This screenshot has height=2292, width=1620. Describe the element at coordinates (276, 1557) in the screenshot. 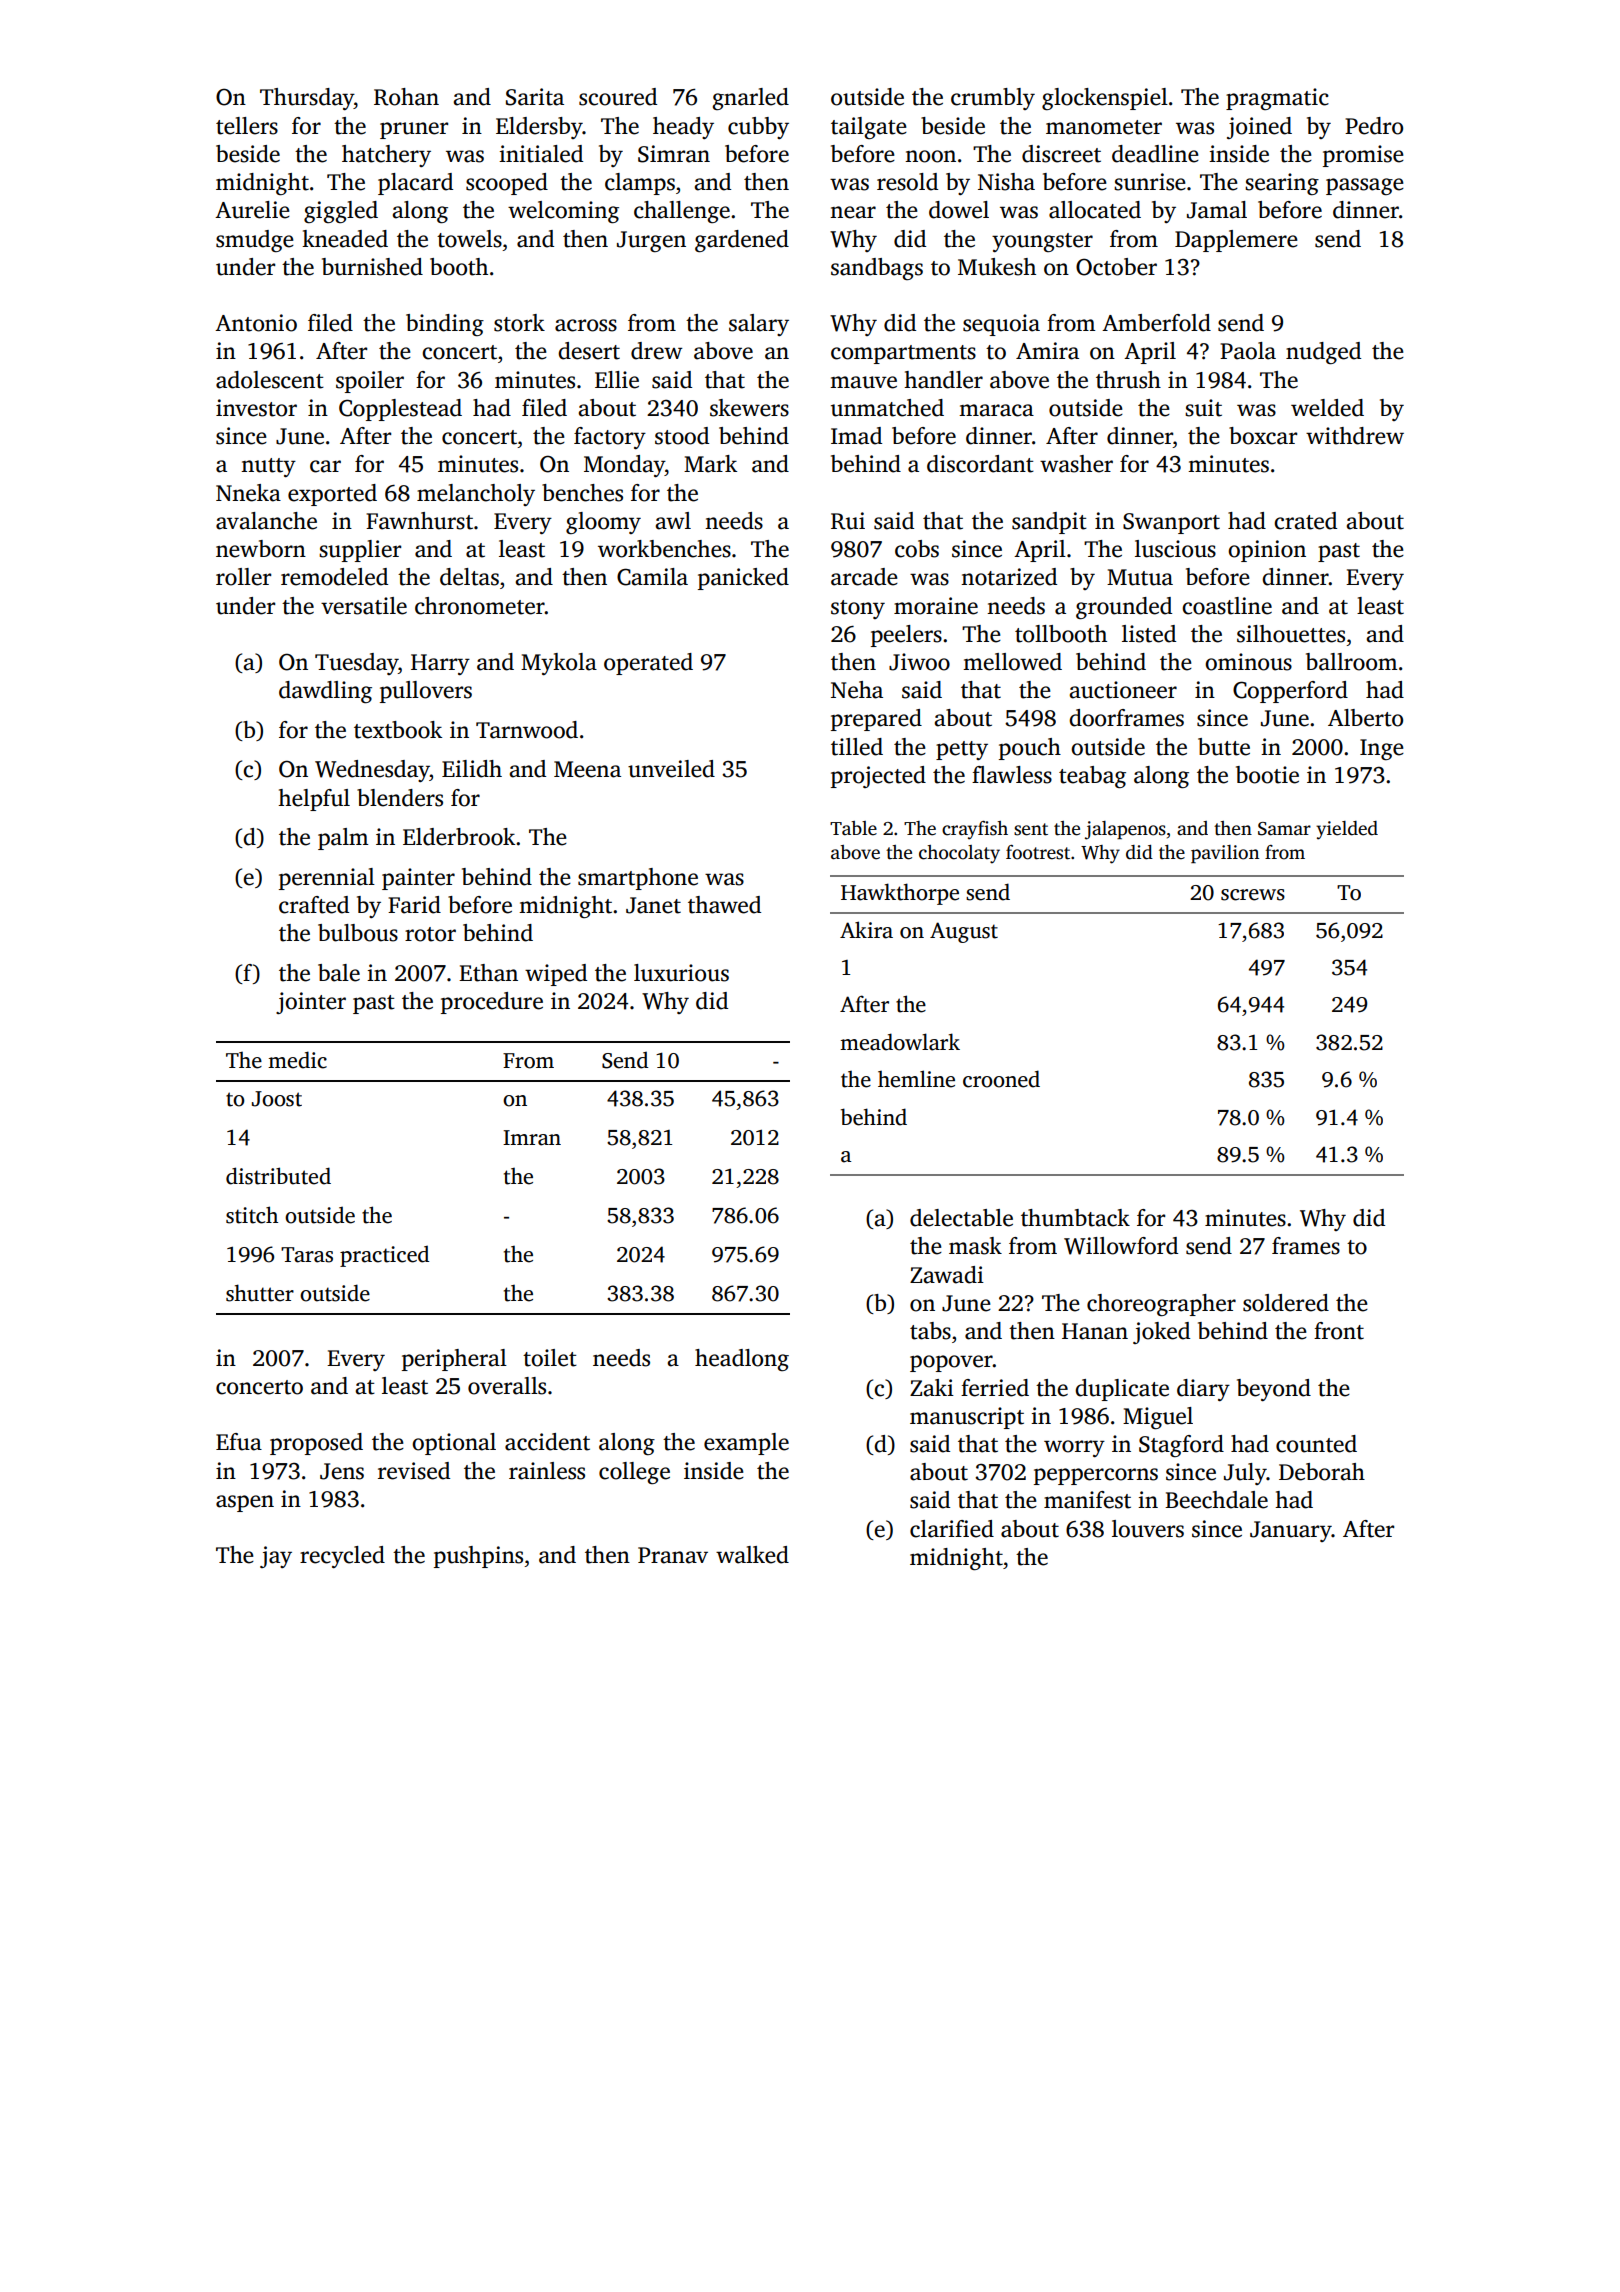

I see `jay` at that location.
